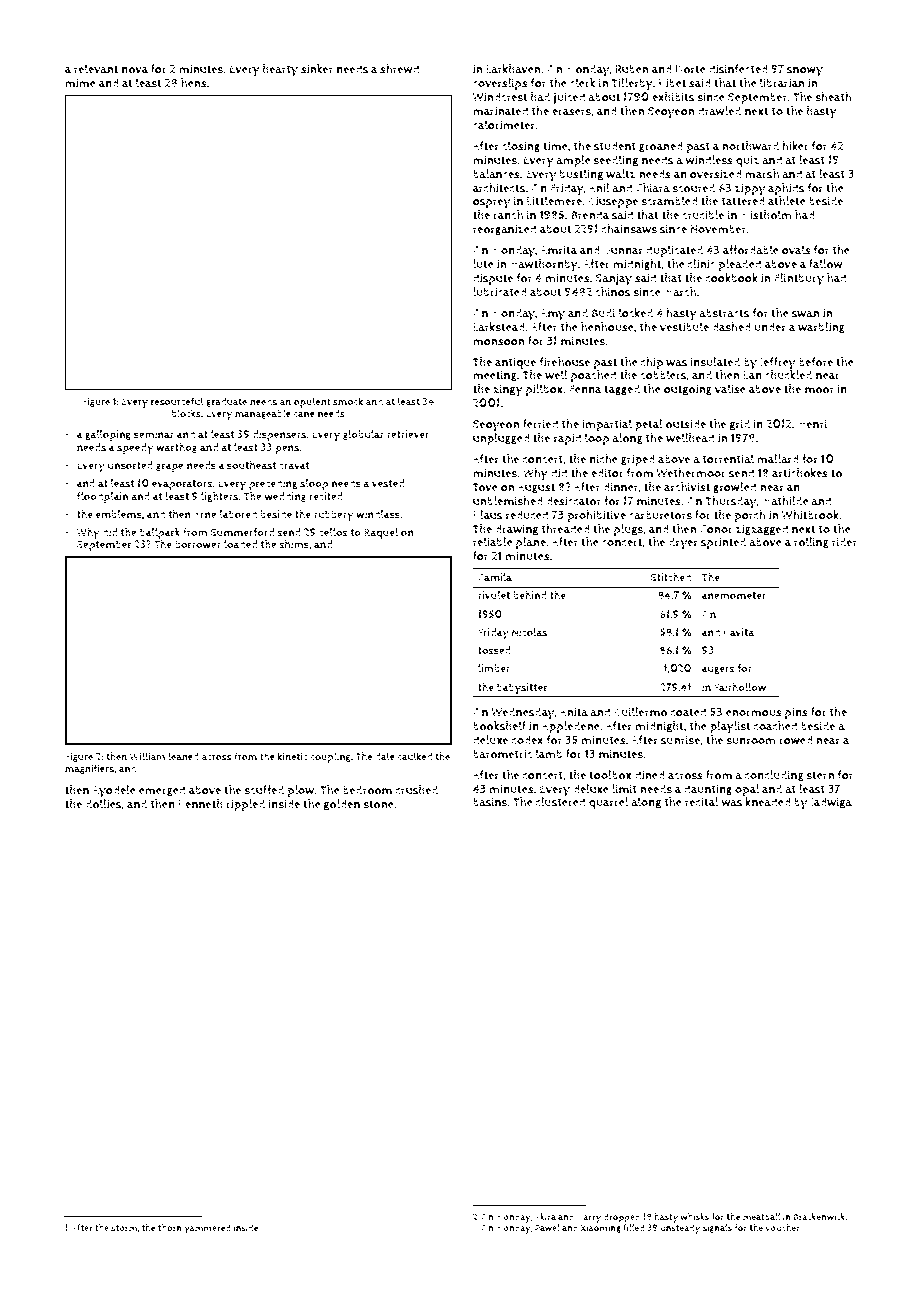  I want to click on clustered, so click(560, 802).
